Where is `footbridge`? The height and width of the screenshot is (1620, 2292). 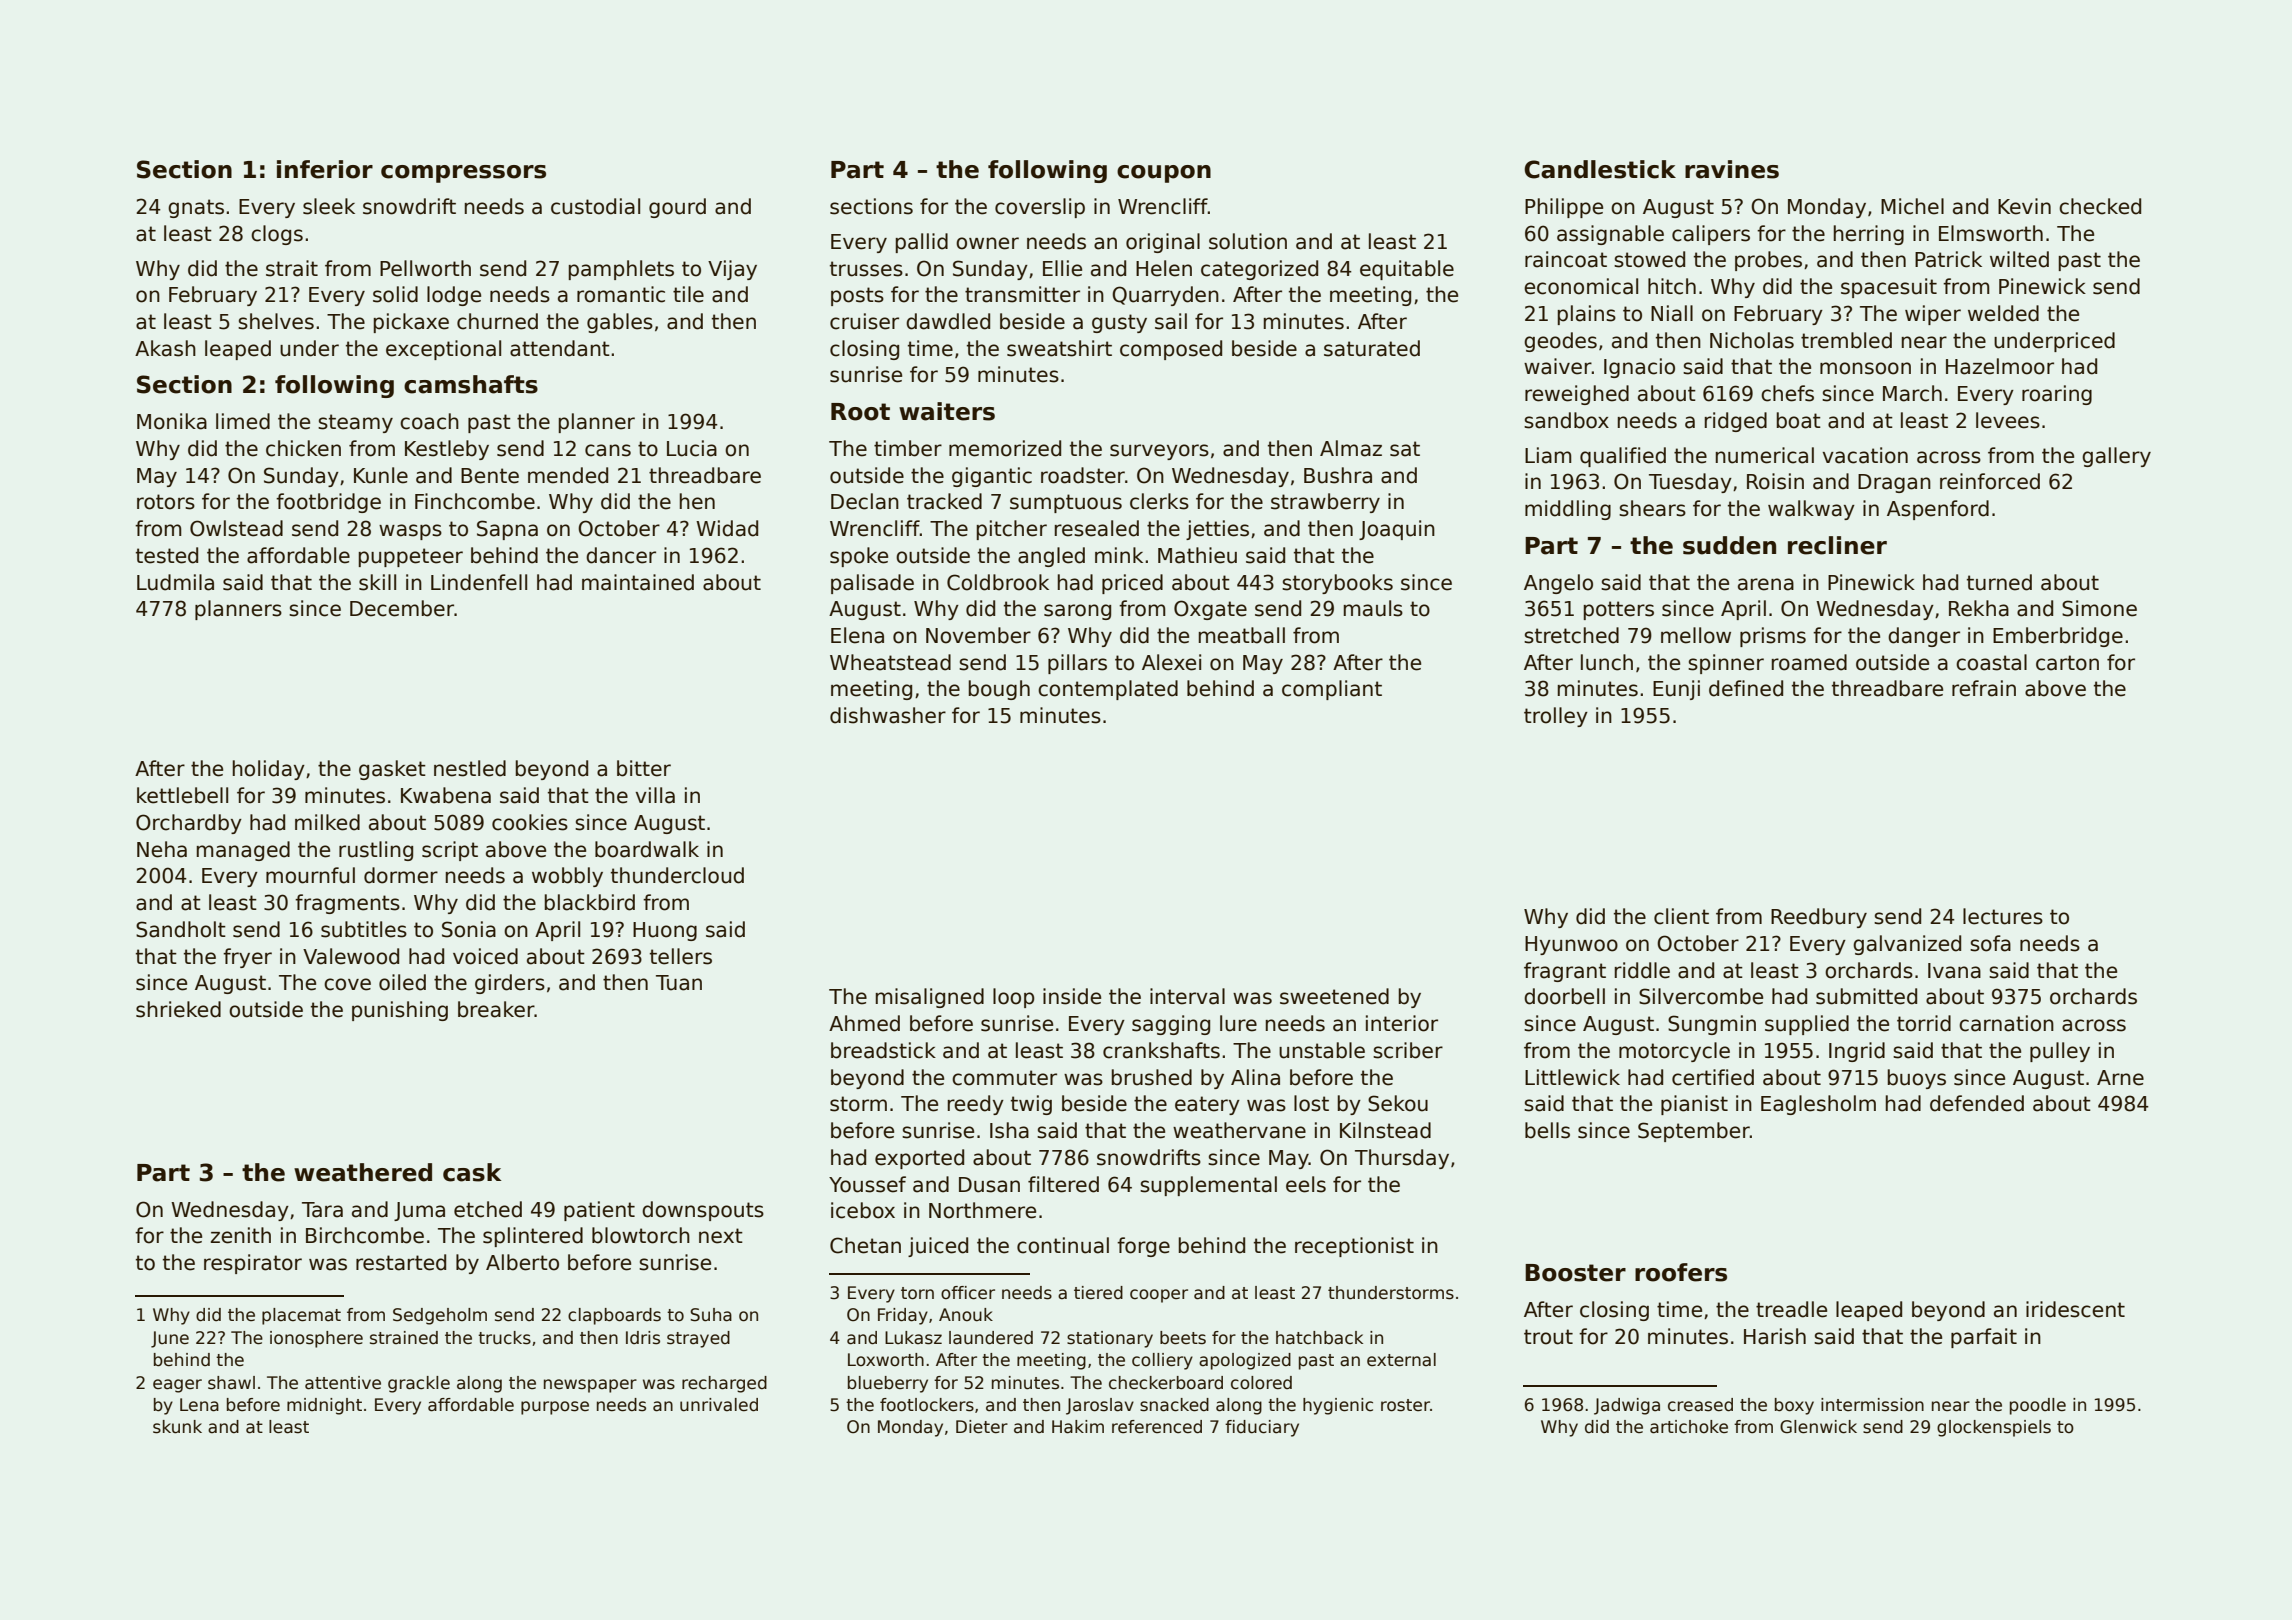
footbridge is located at coordinates (328, 503).
